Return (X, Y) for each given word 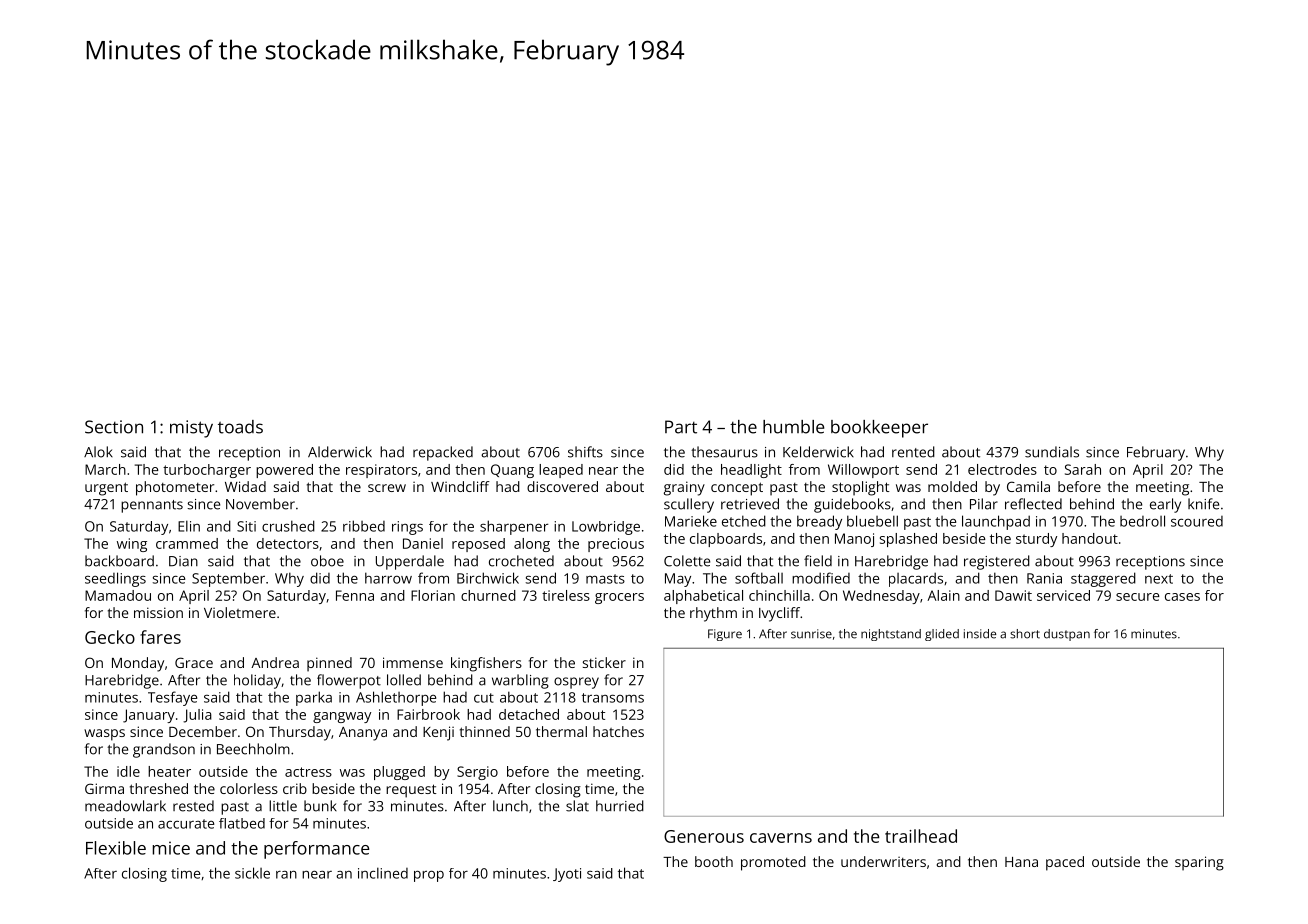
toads (240, 427)
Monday (138, 664)
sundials (1052, 452)
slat (577, 806)
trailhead (921, 836)
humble (793, 427)
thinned (485, 731)
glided (942, 635)
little (283, 806)
